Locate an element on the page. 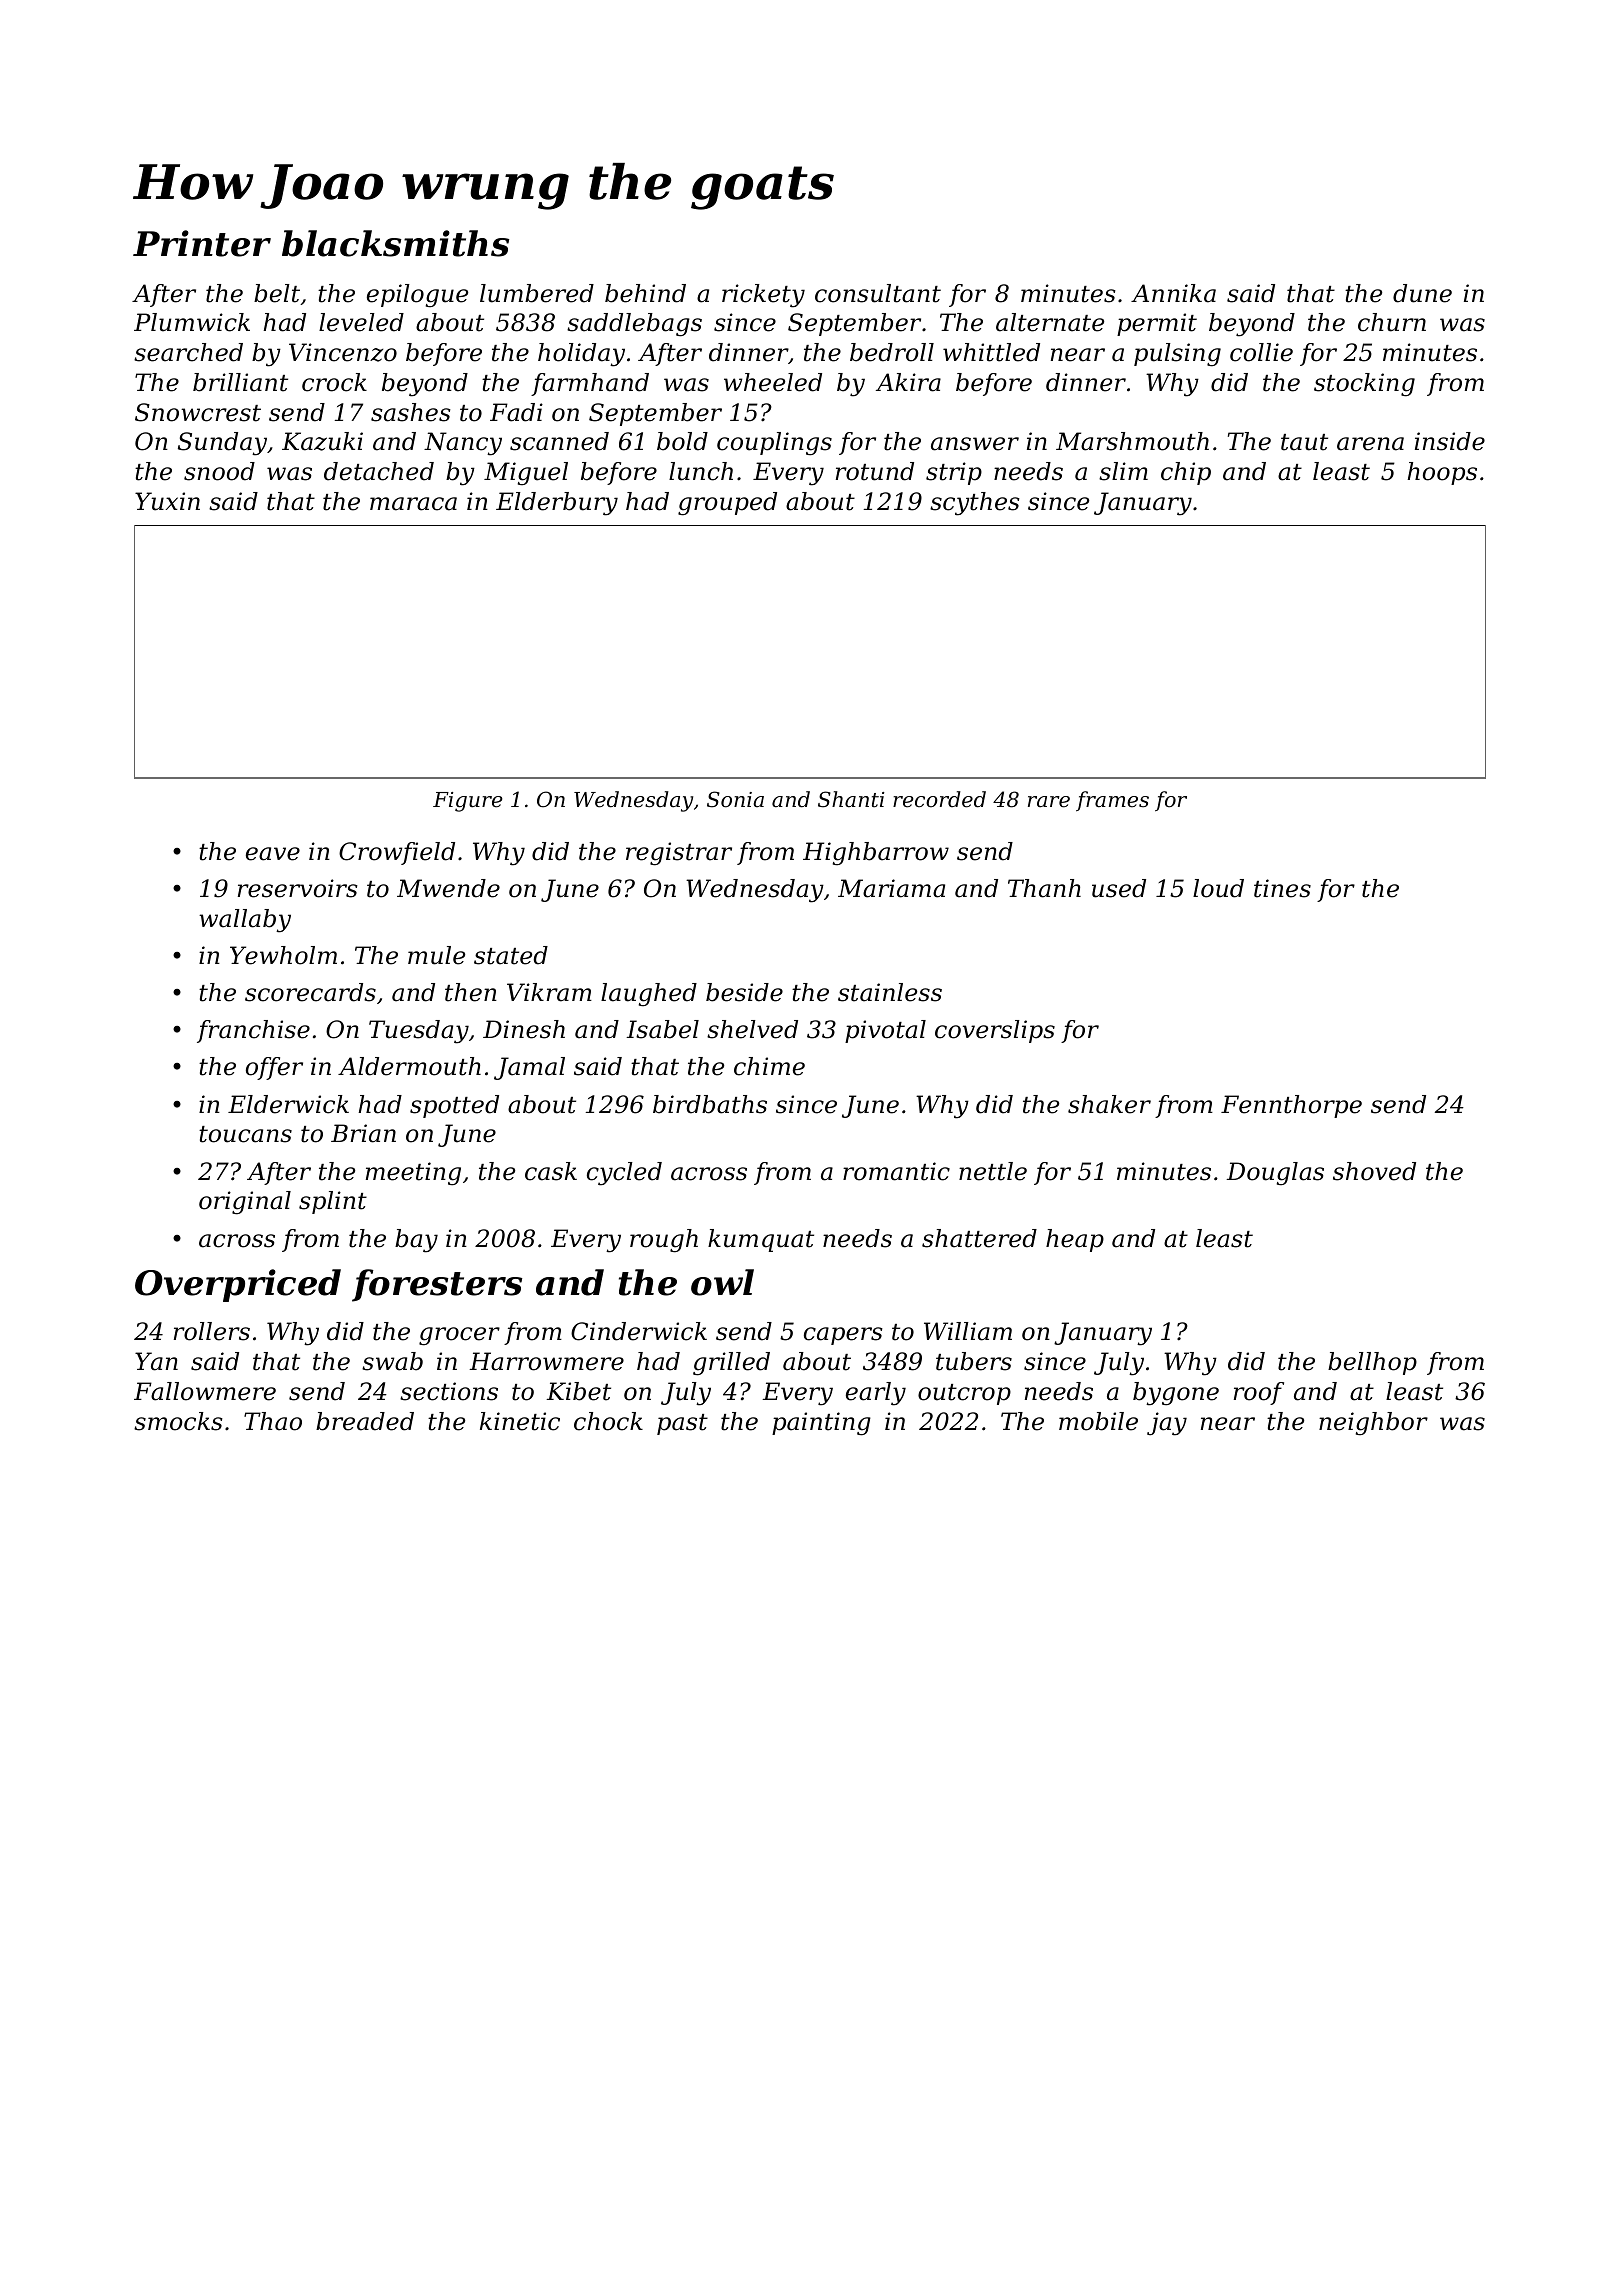 This document has width=1620, height=2292. eave is located at coordinates (273, 854).
